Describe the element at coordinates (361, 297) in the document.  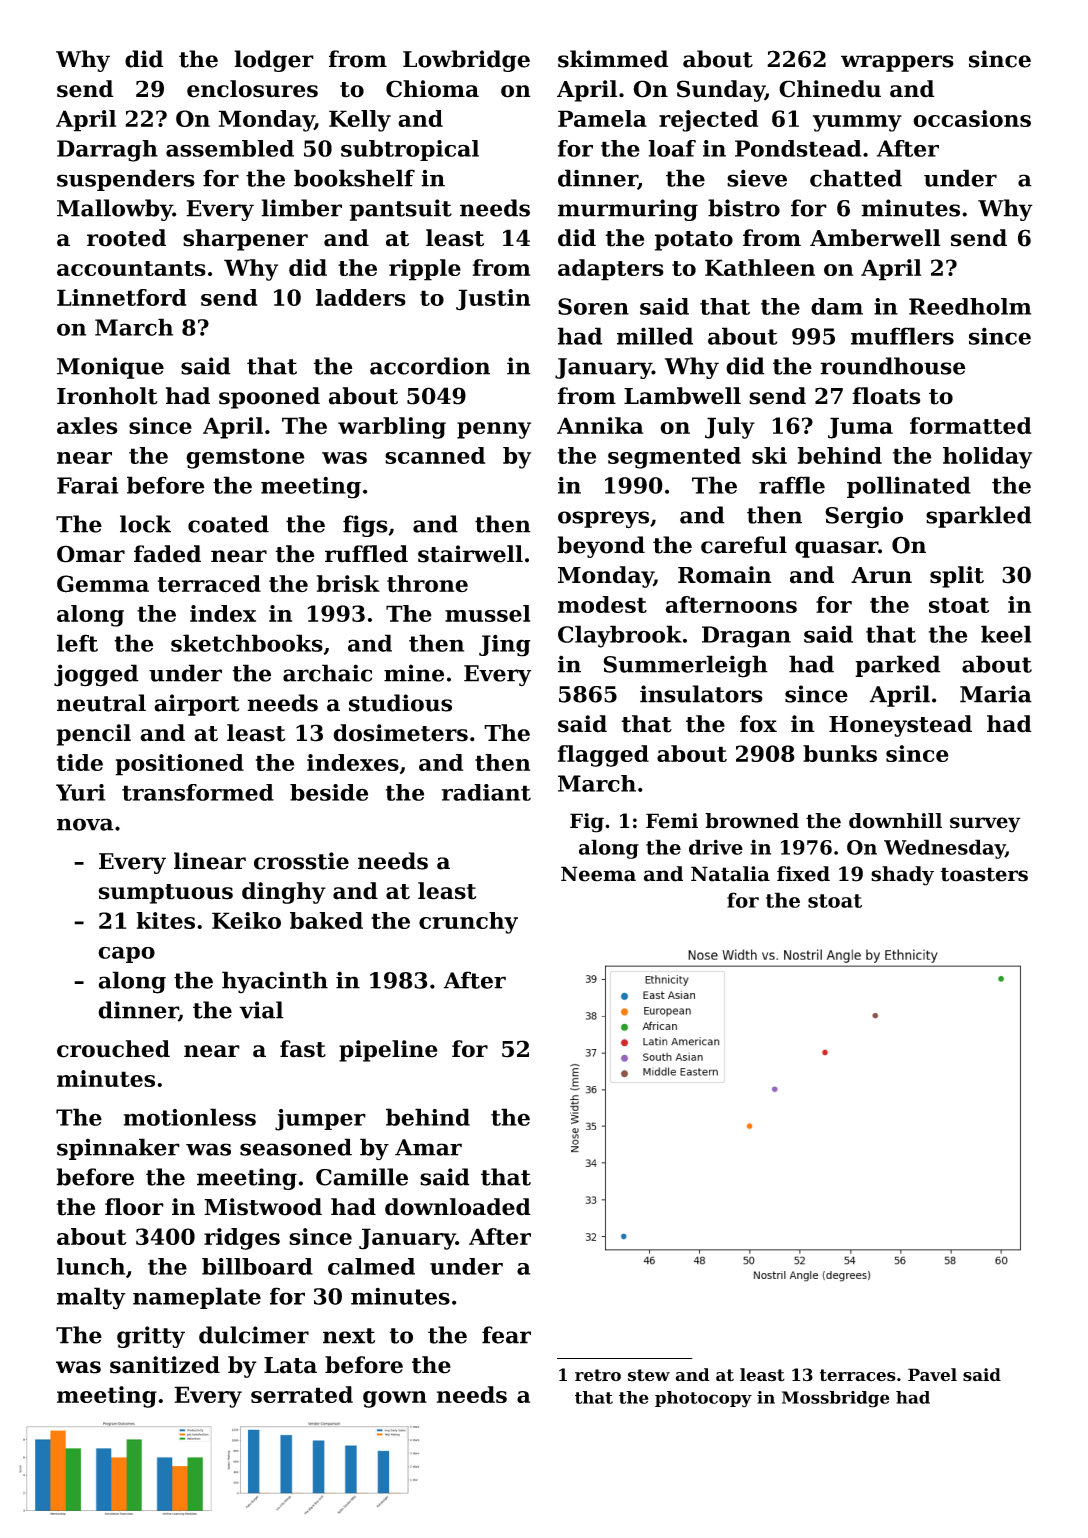
I see `ladders` at that location.
